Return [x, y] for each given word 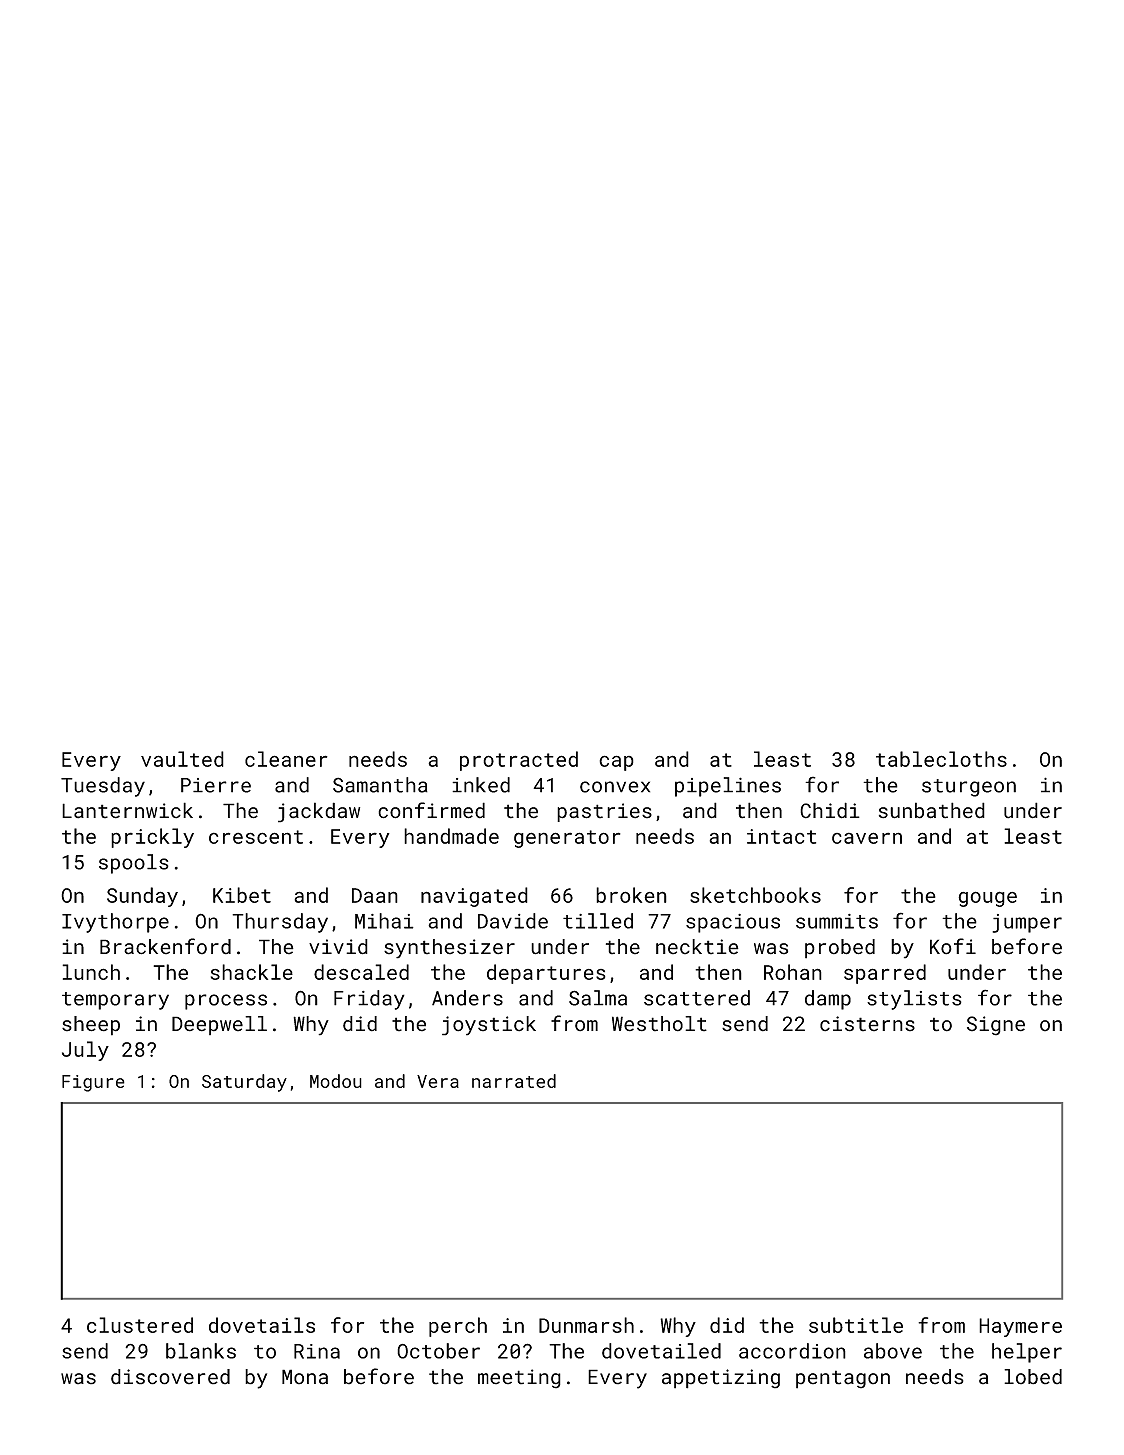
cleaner [286, 759]
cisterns [867, 1024]
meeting [519, 1379]
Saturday [244, 1083]
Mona [305, 1377]
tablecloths [941, 759]
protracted [519, 761]
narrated [514, 1081]
